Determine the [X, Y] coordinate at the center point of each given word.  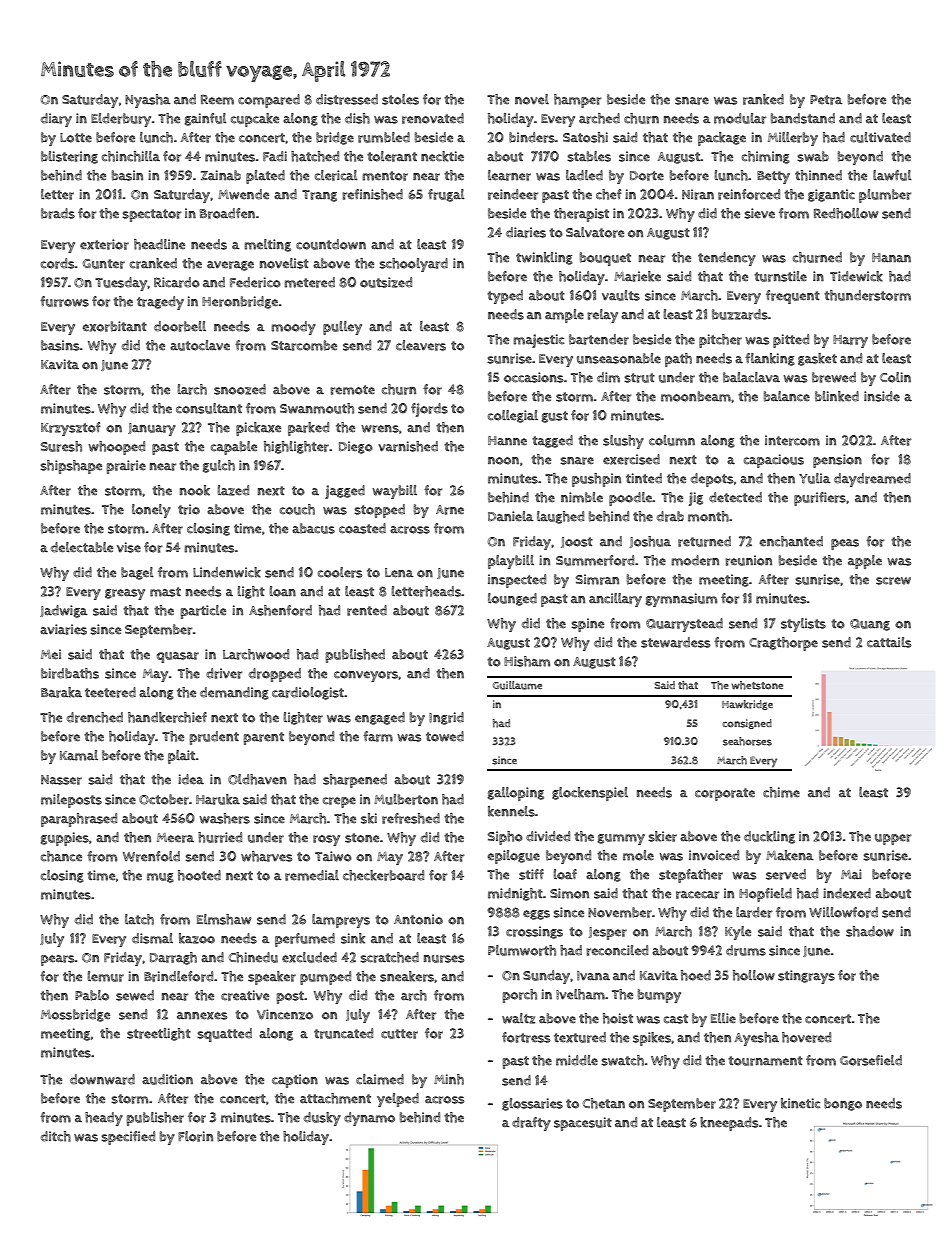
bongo [843, 1104]
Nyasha [147, 101]
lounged [512, 599]
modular [740, 118]
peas [845, 544]
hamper [577, 101]
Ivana [593, 976]
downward [102, 1079]
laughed [560, 517]
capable [234, 448]
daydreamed [872, 480]
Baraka [61, 692]
